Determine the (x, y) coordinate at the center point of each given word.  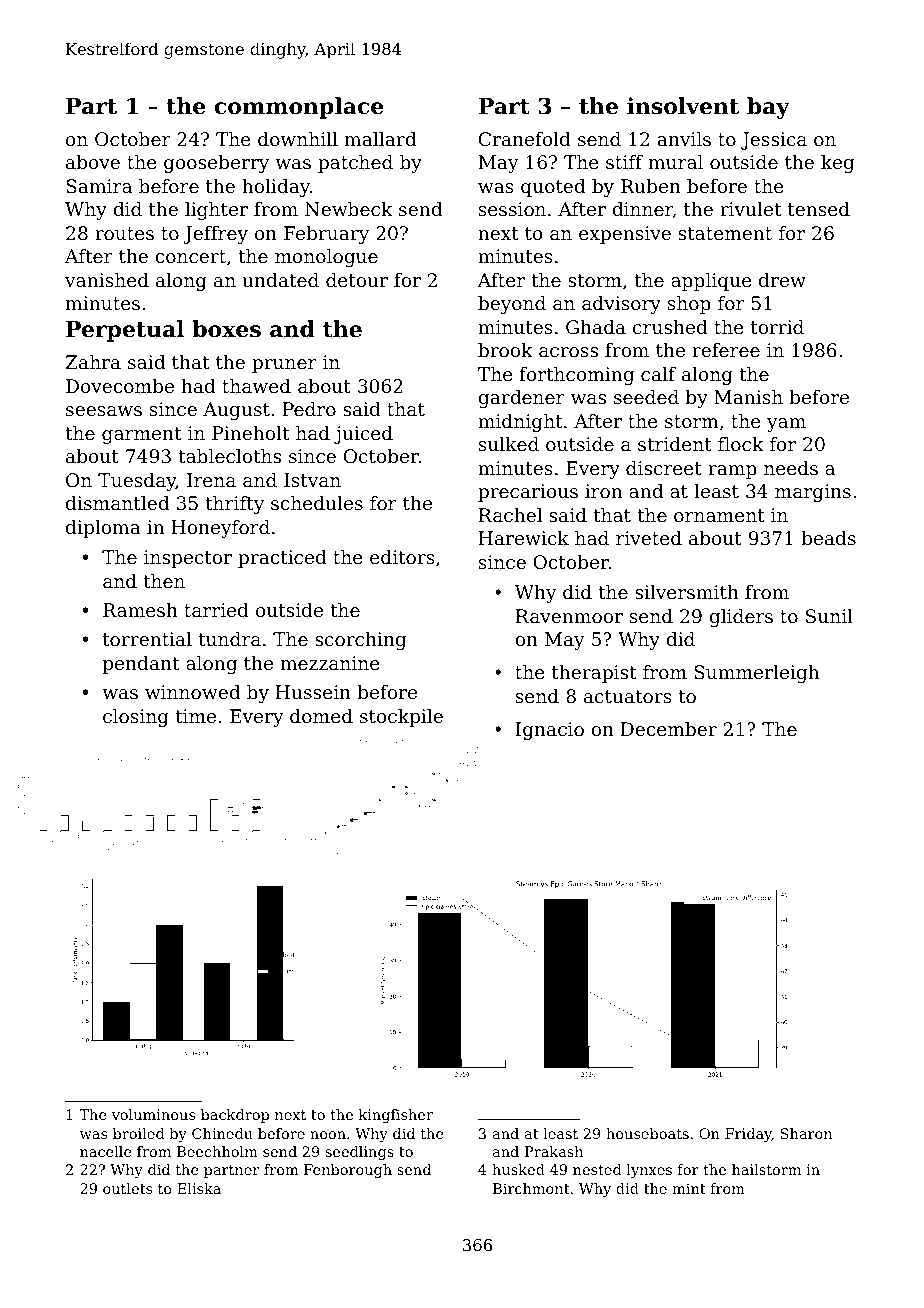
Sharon (806, 1133)
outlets (127, 1188)
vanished (107, 280)
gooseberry (216, 164)
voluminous (153, 1114)
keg (838, 164)
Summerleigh (756, 674)
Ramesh (140, 610)
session (512, 209)
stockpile (401, 718)
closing (136, 718)
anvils (684, 139)
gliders (741, 618)
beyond (512, 305)
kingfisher (396, 1116)
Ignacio (550, 731)
